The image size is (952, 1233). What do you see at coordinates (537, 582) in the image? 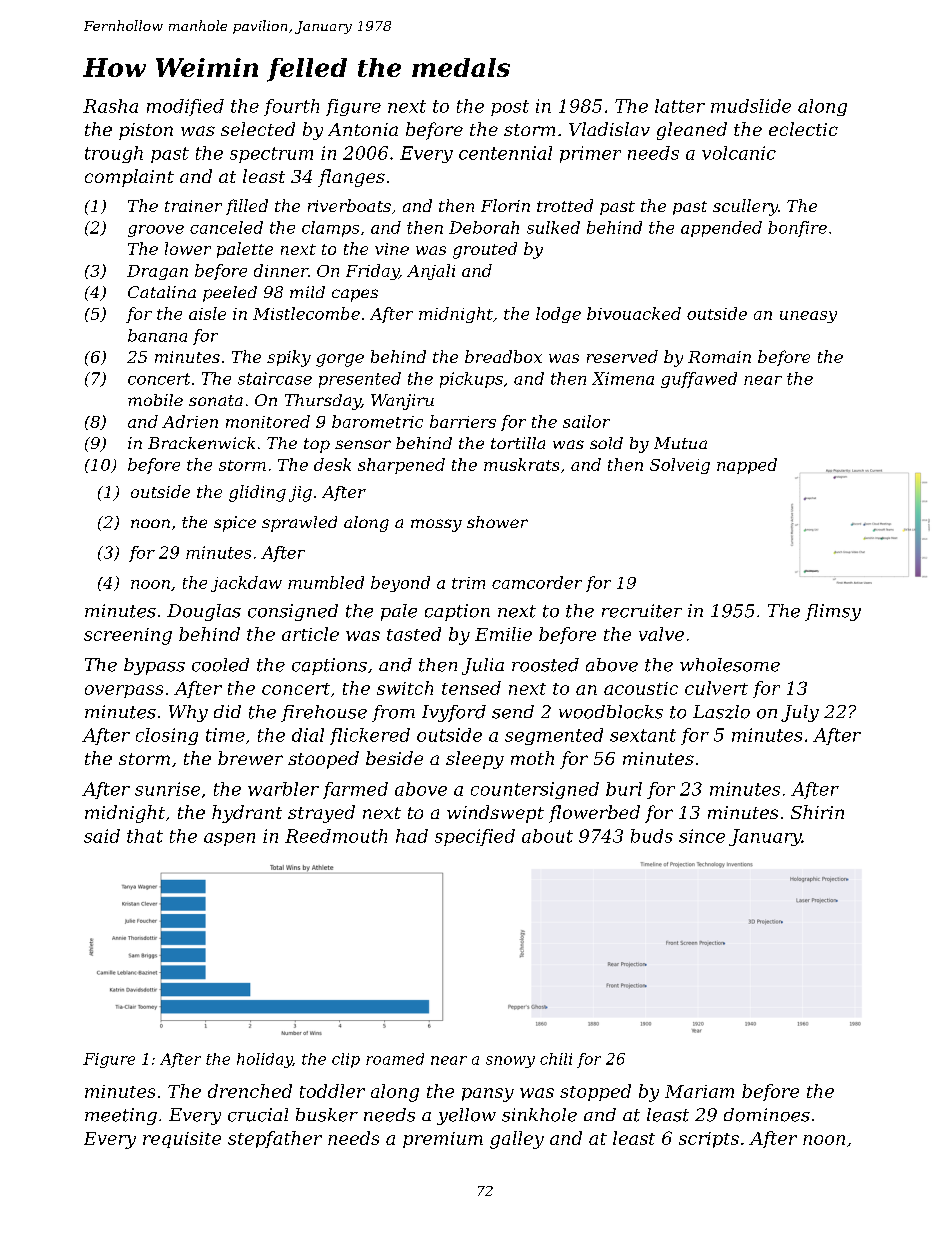
I see `camcorder` at bounding box center [537, 582].
